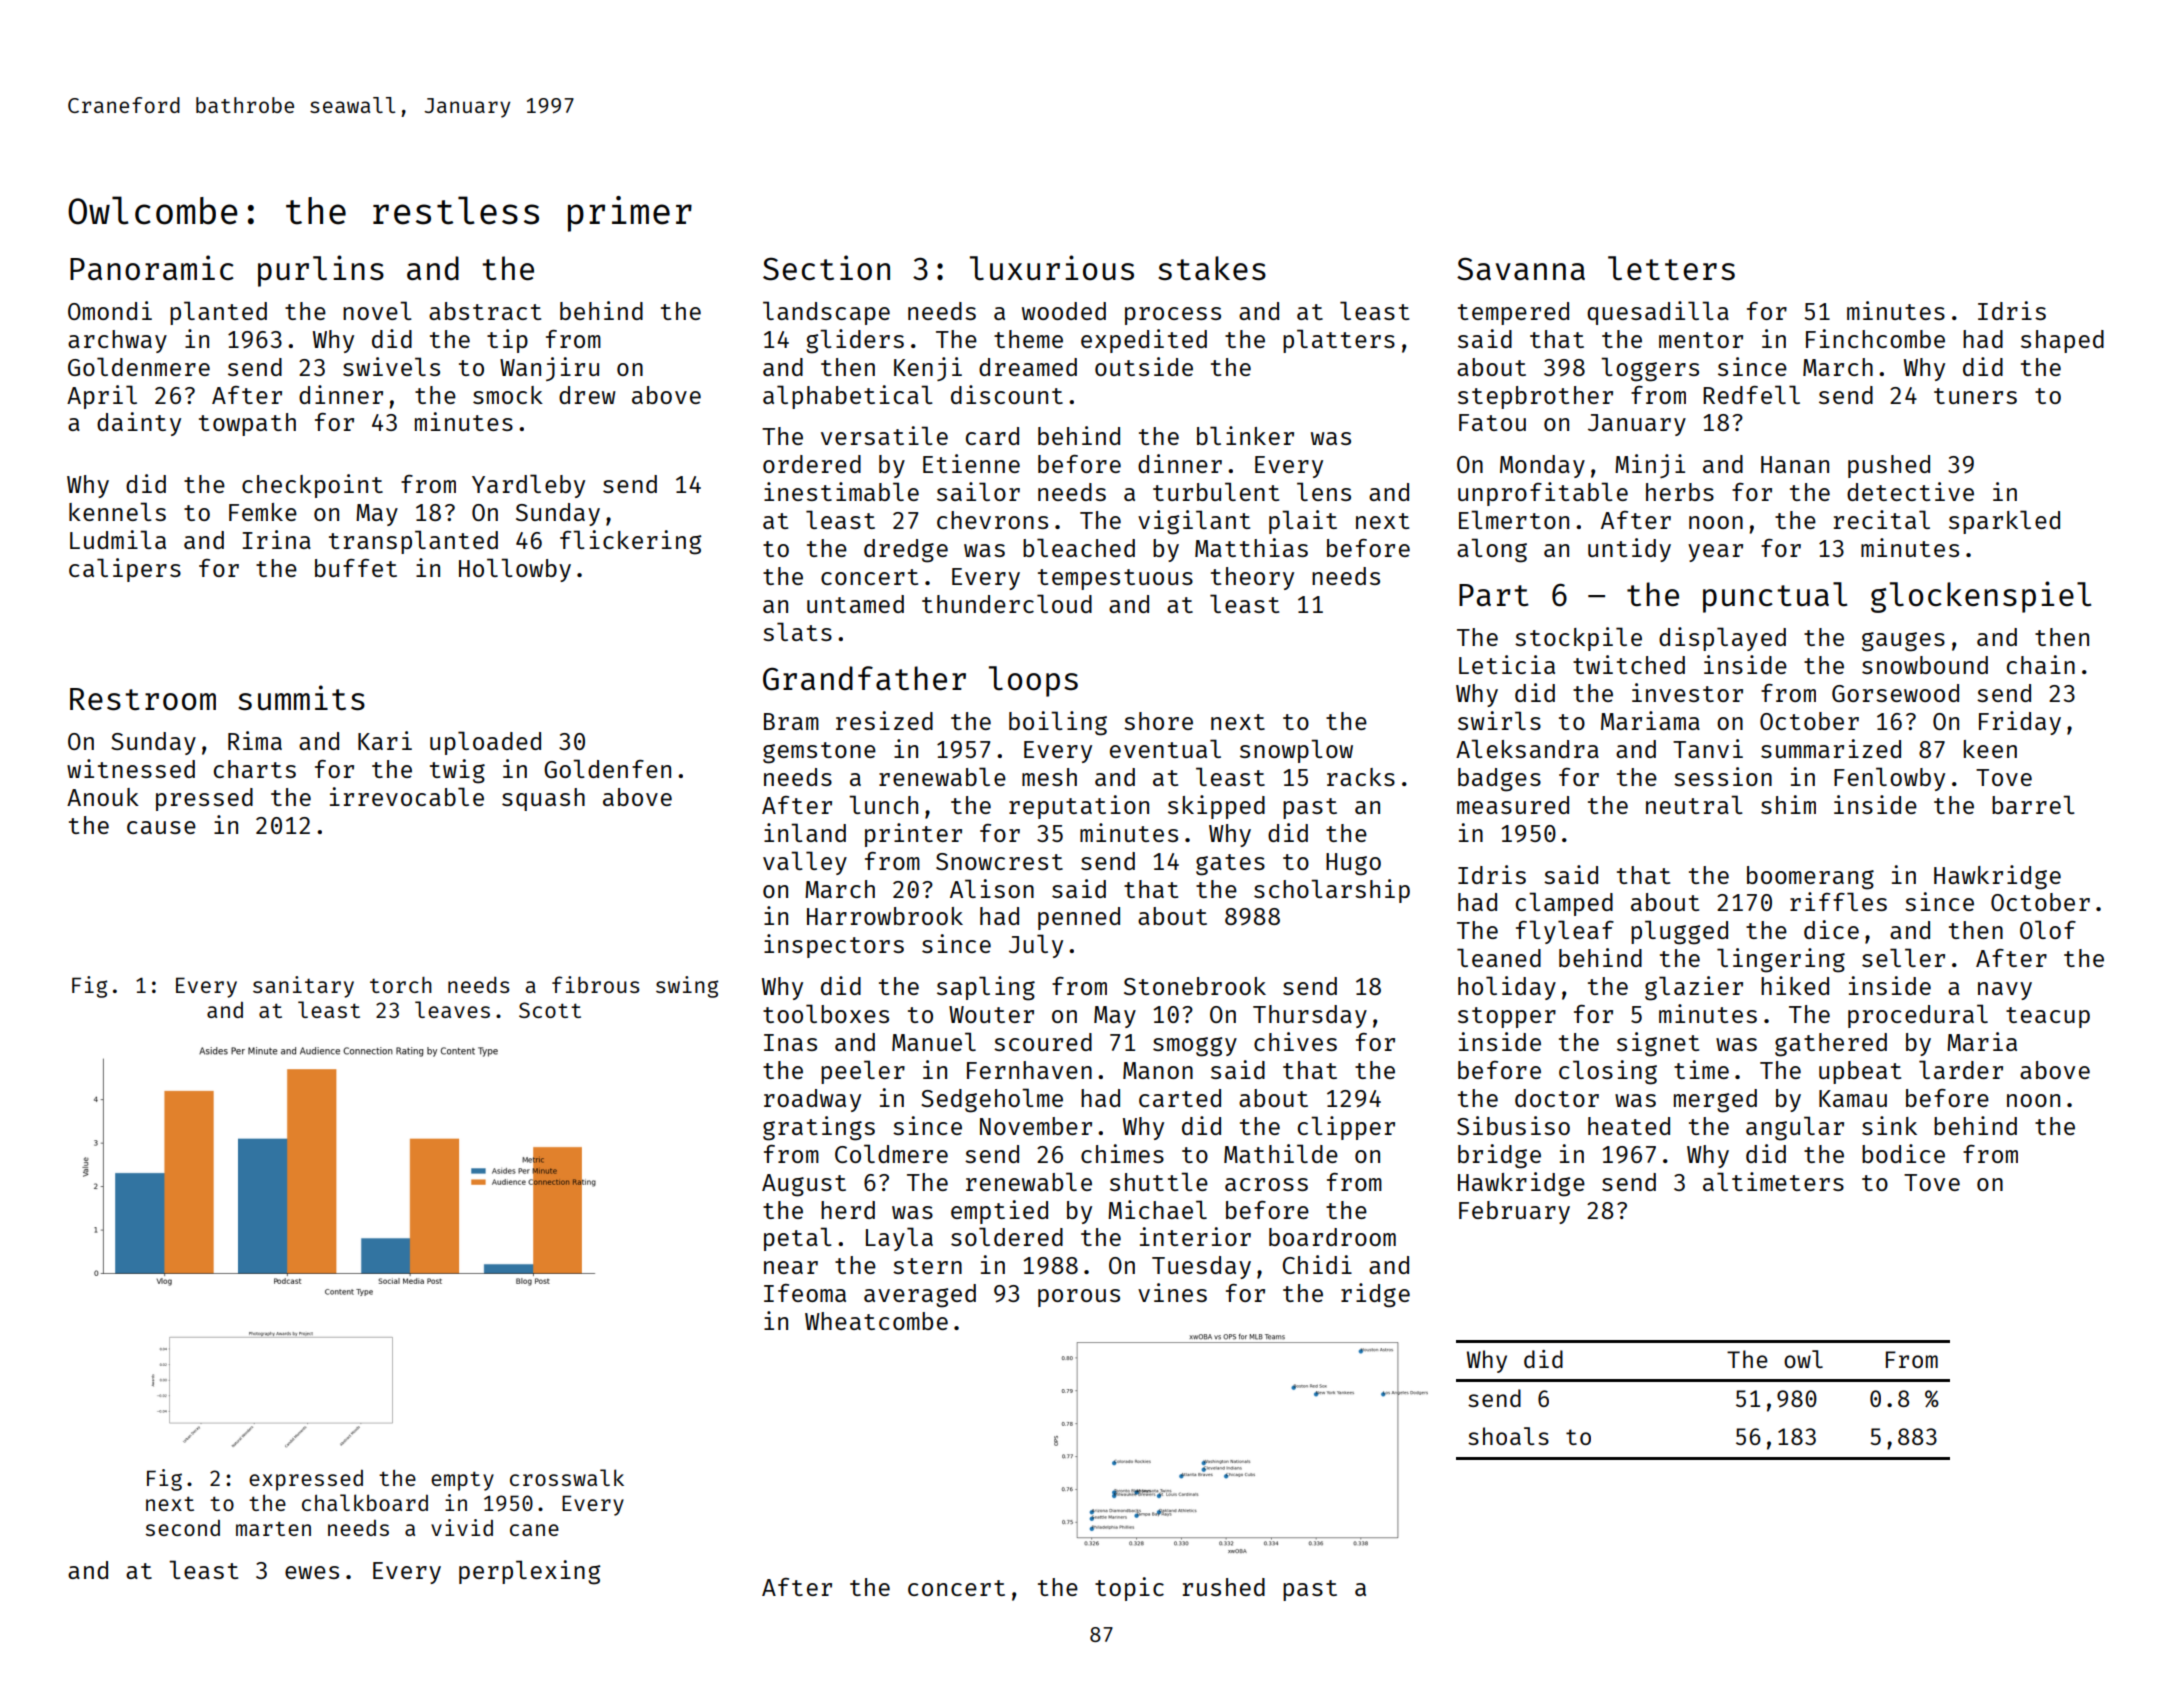  I want to click on sanitary, so click(303, 987).
